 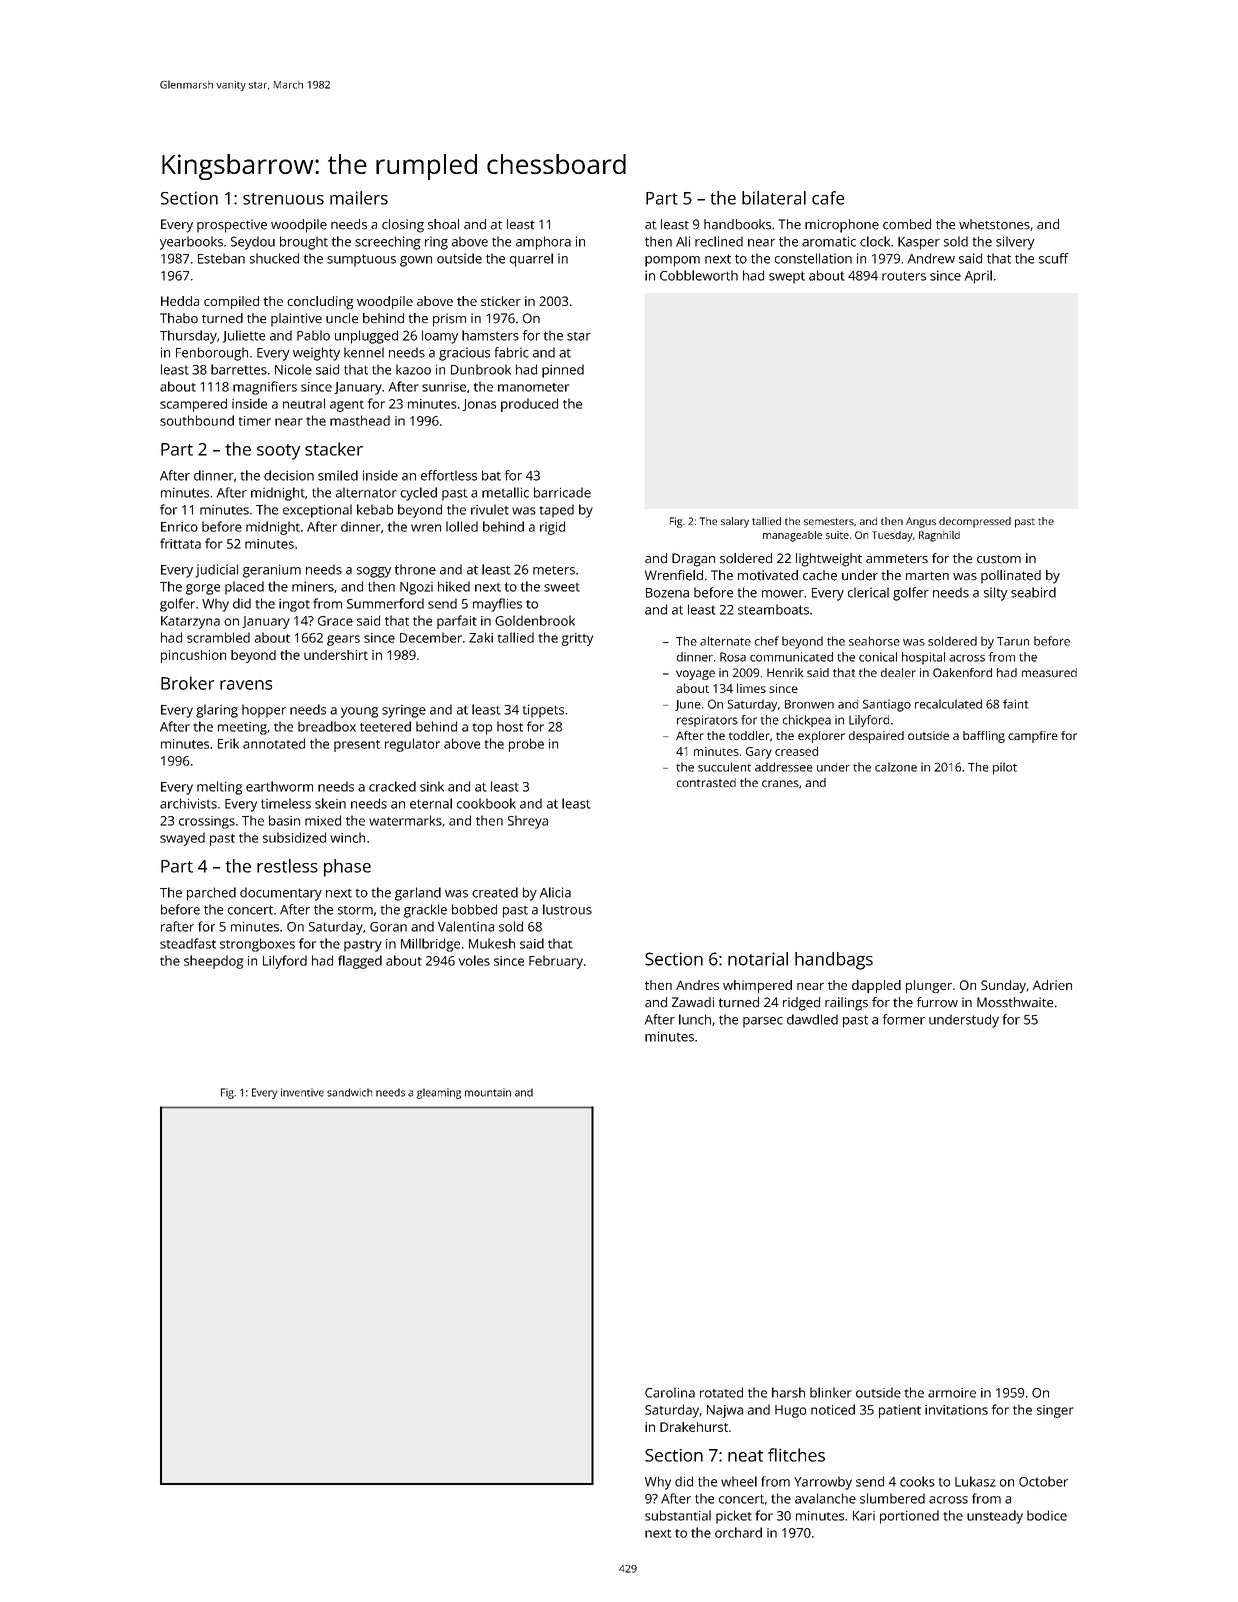 What do you see at coordinates (929, 986) in the image?
I see `plunger` at bounding box center [929, 986].
